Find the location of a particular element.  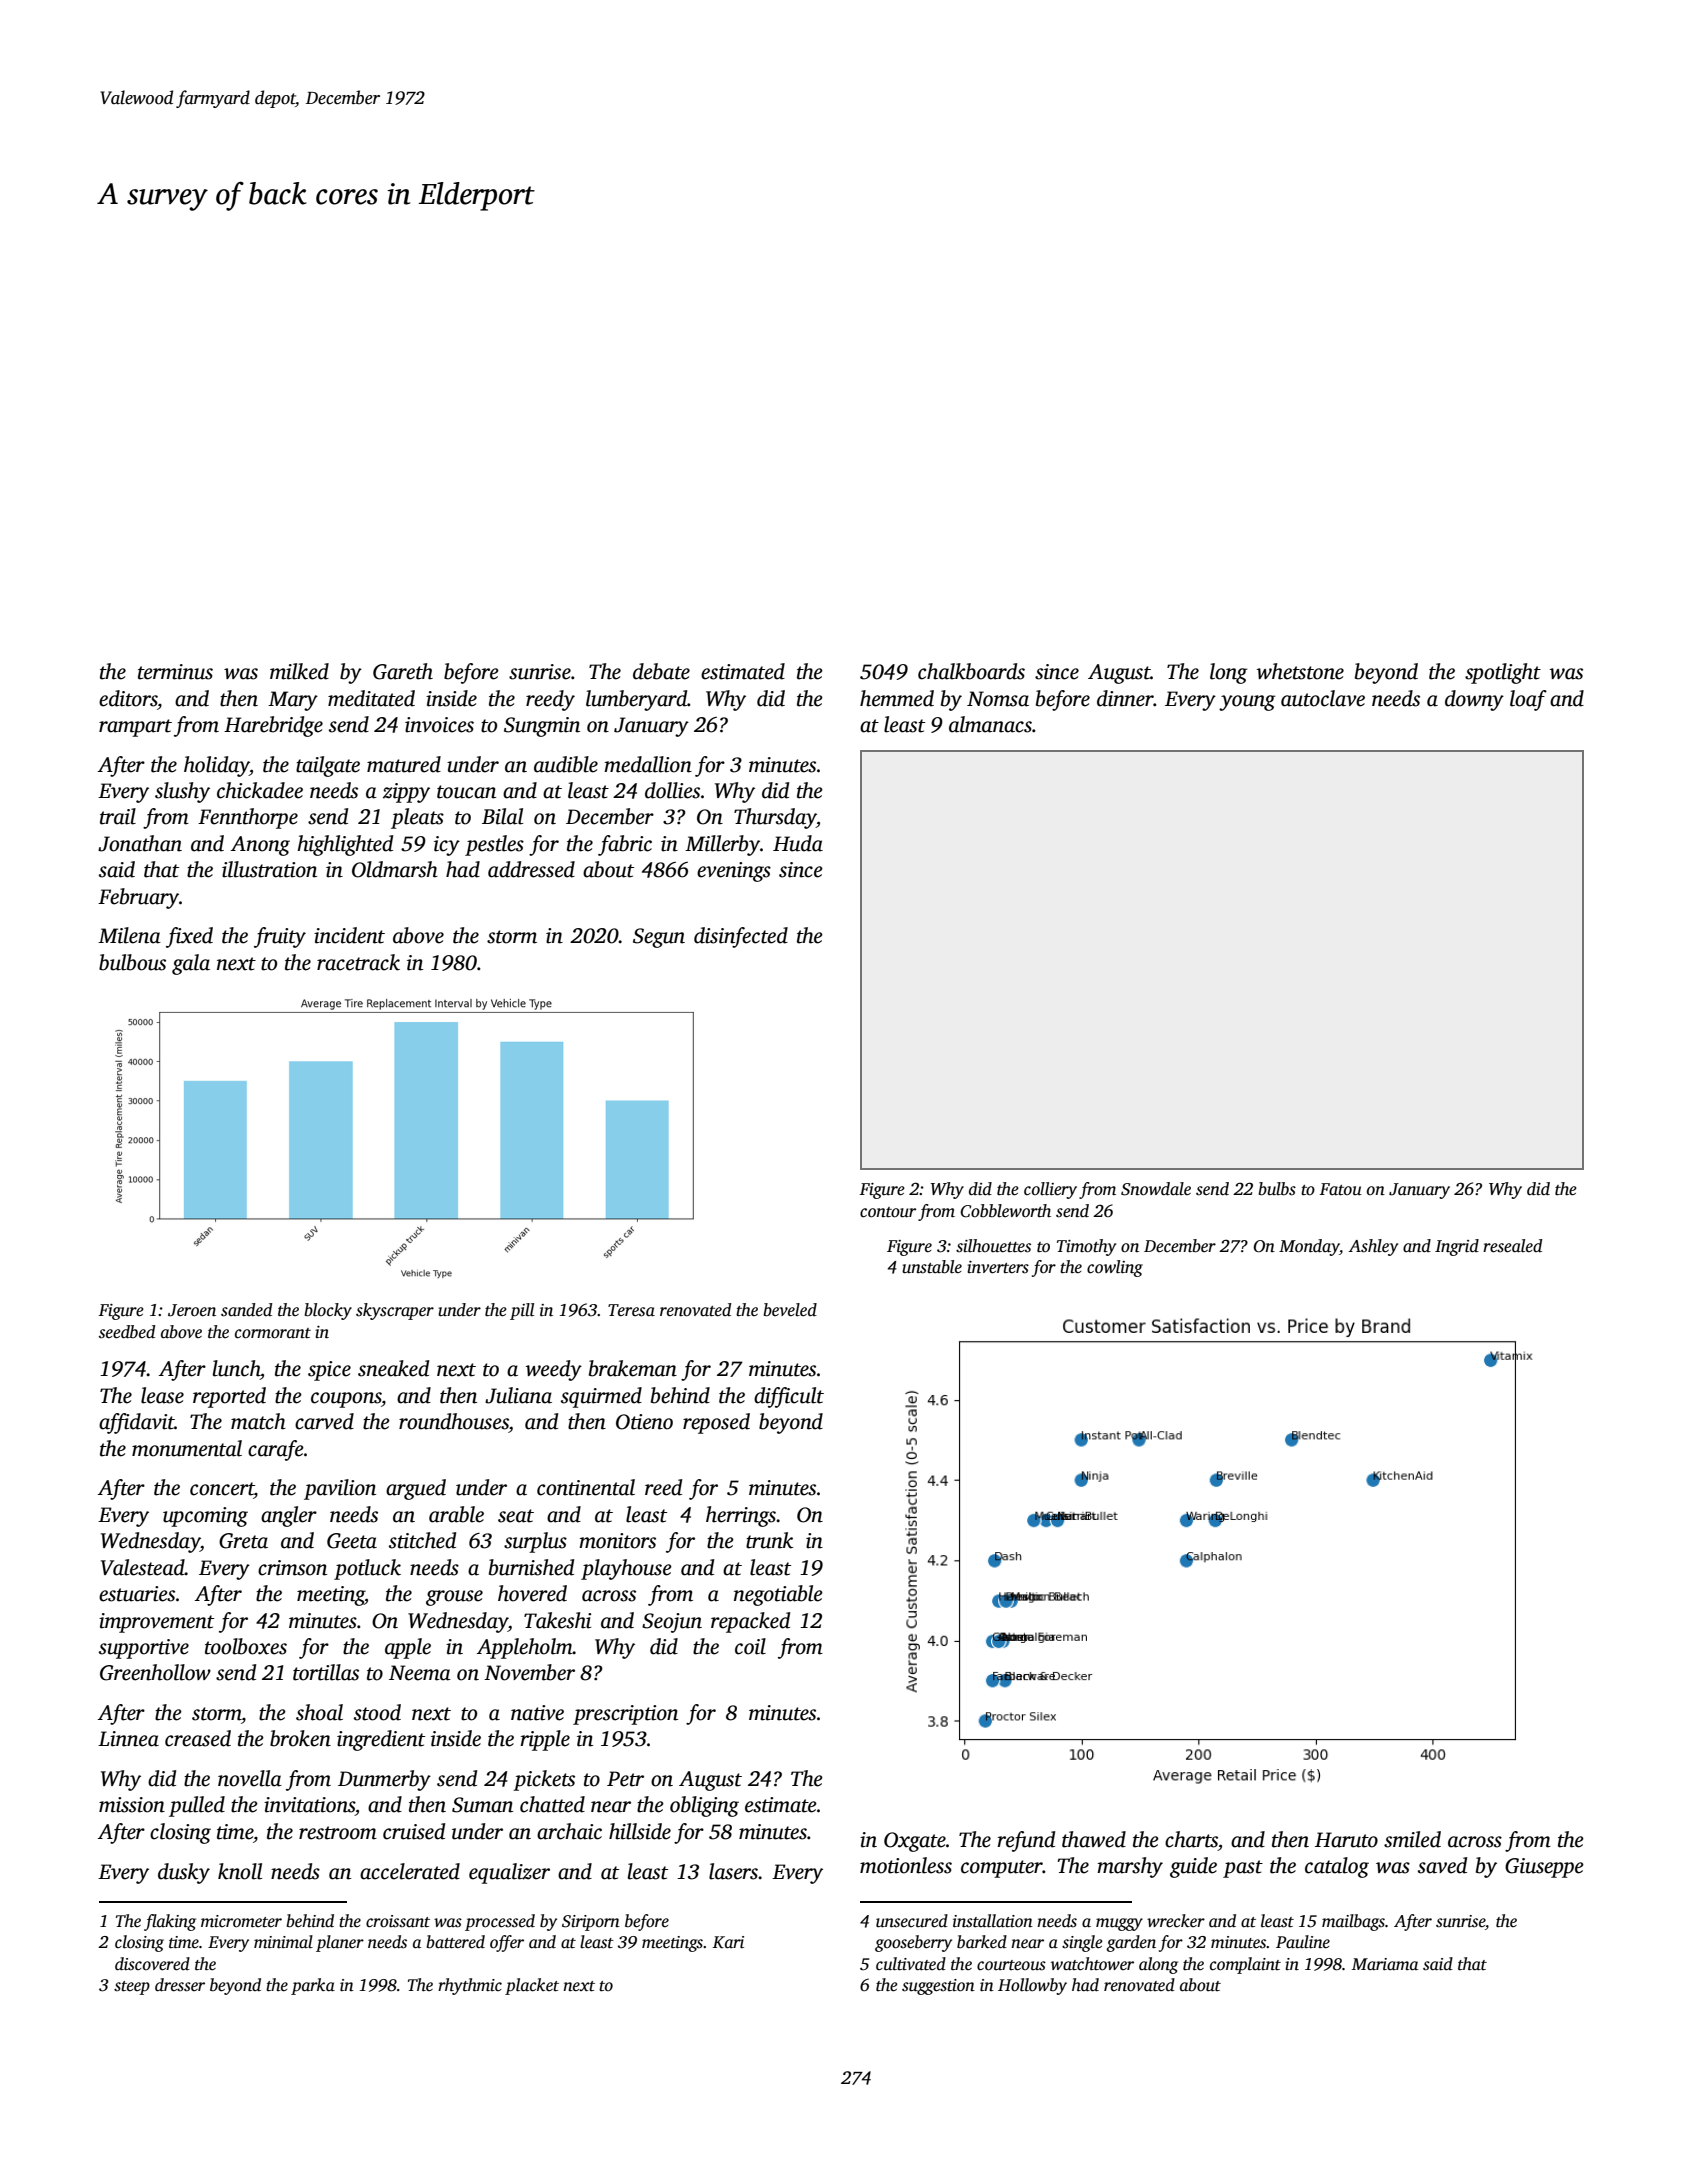

racetrack is located at coordinates (358, 962).
